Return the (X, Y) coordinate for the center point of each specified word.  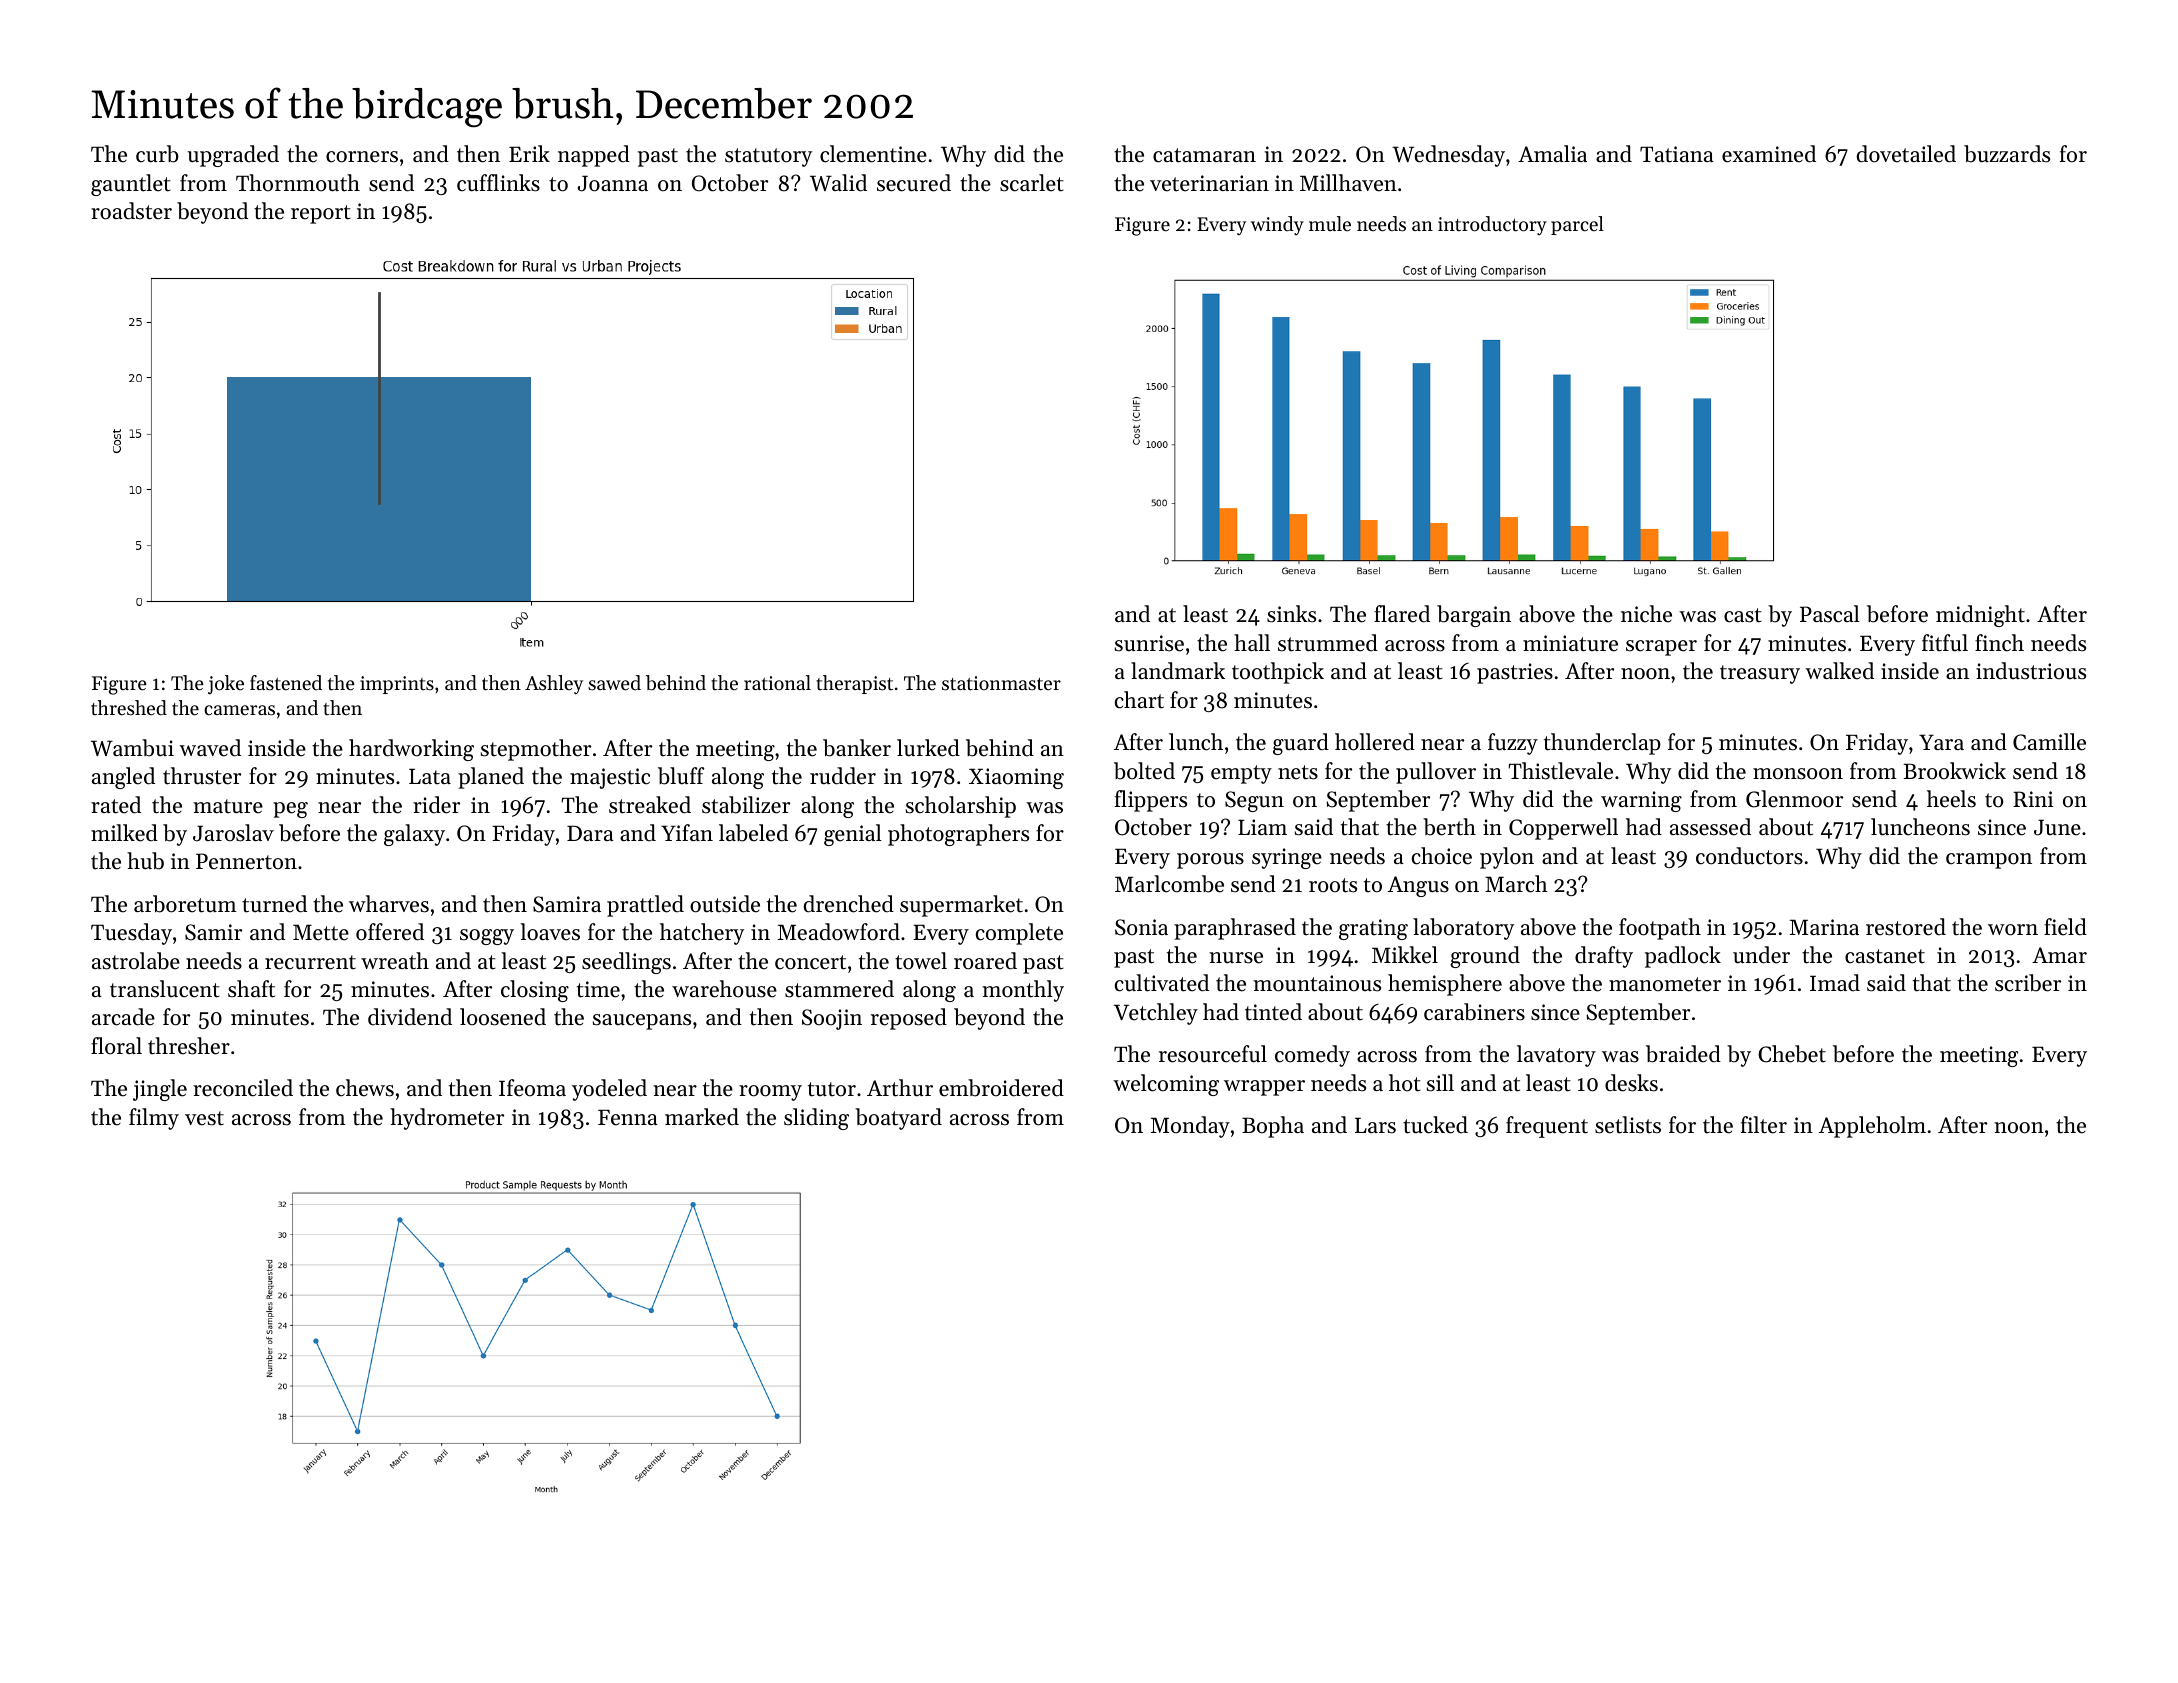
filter (1764, 1125)
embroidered (1001, 1088)
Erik (529, 153)
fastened (286, 682)
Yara (1941, 742)
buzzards (2007, 154)
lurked (928, 748)
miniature (1570, 643)
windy (1277, 225)
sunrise (1149, 643)
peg (290, 810)
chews (365, 1088)
